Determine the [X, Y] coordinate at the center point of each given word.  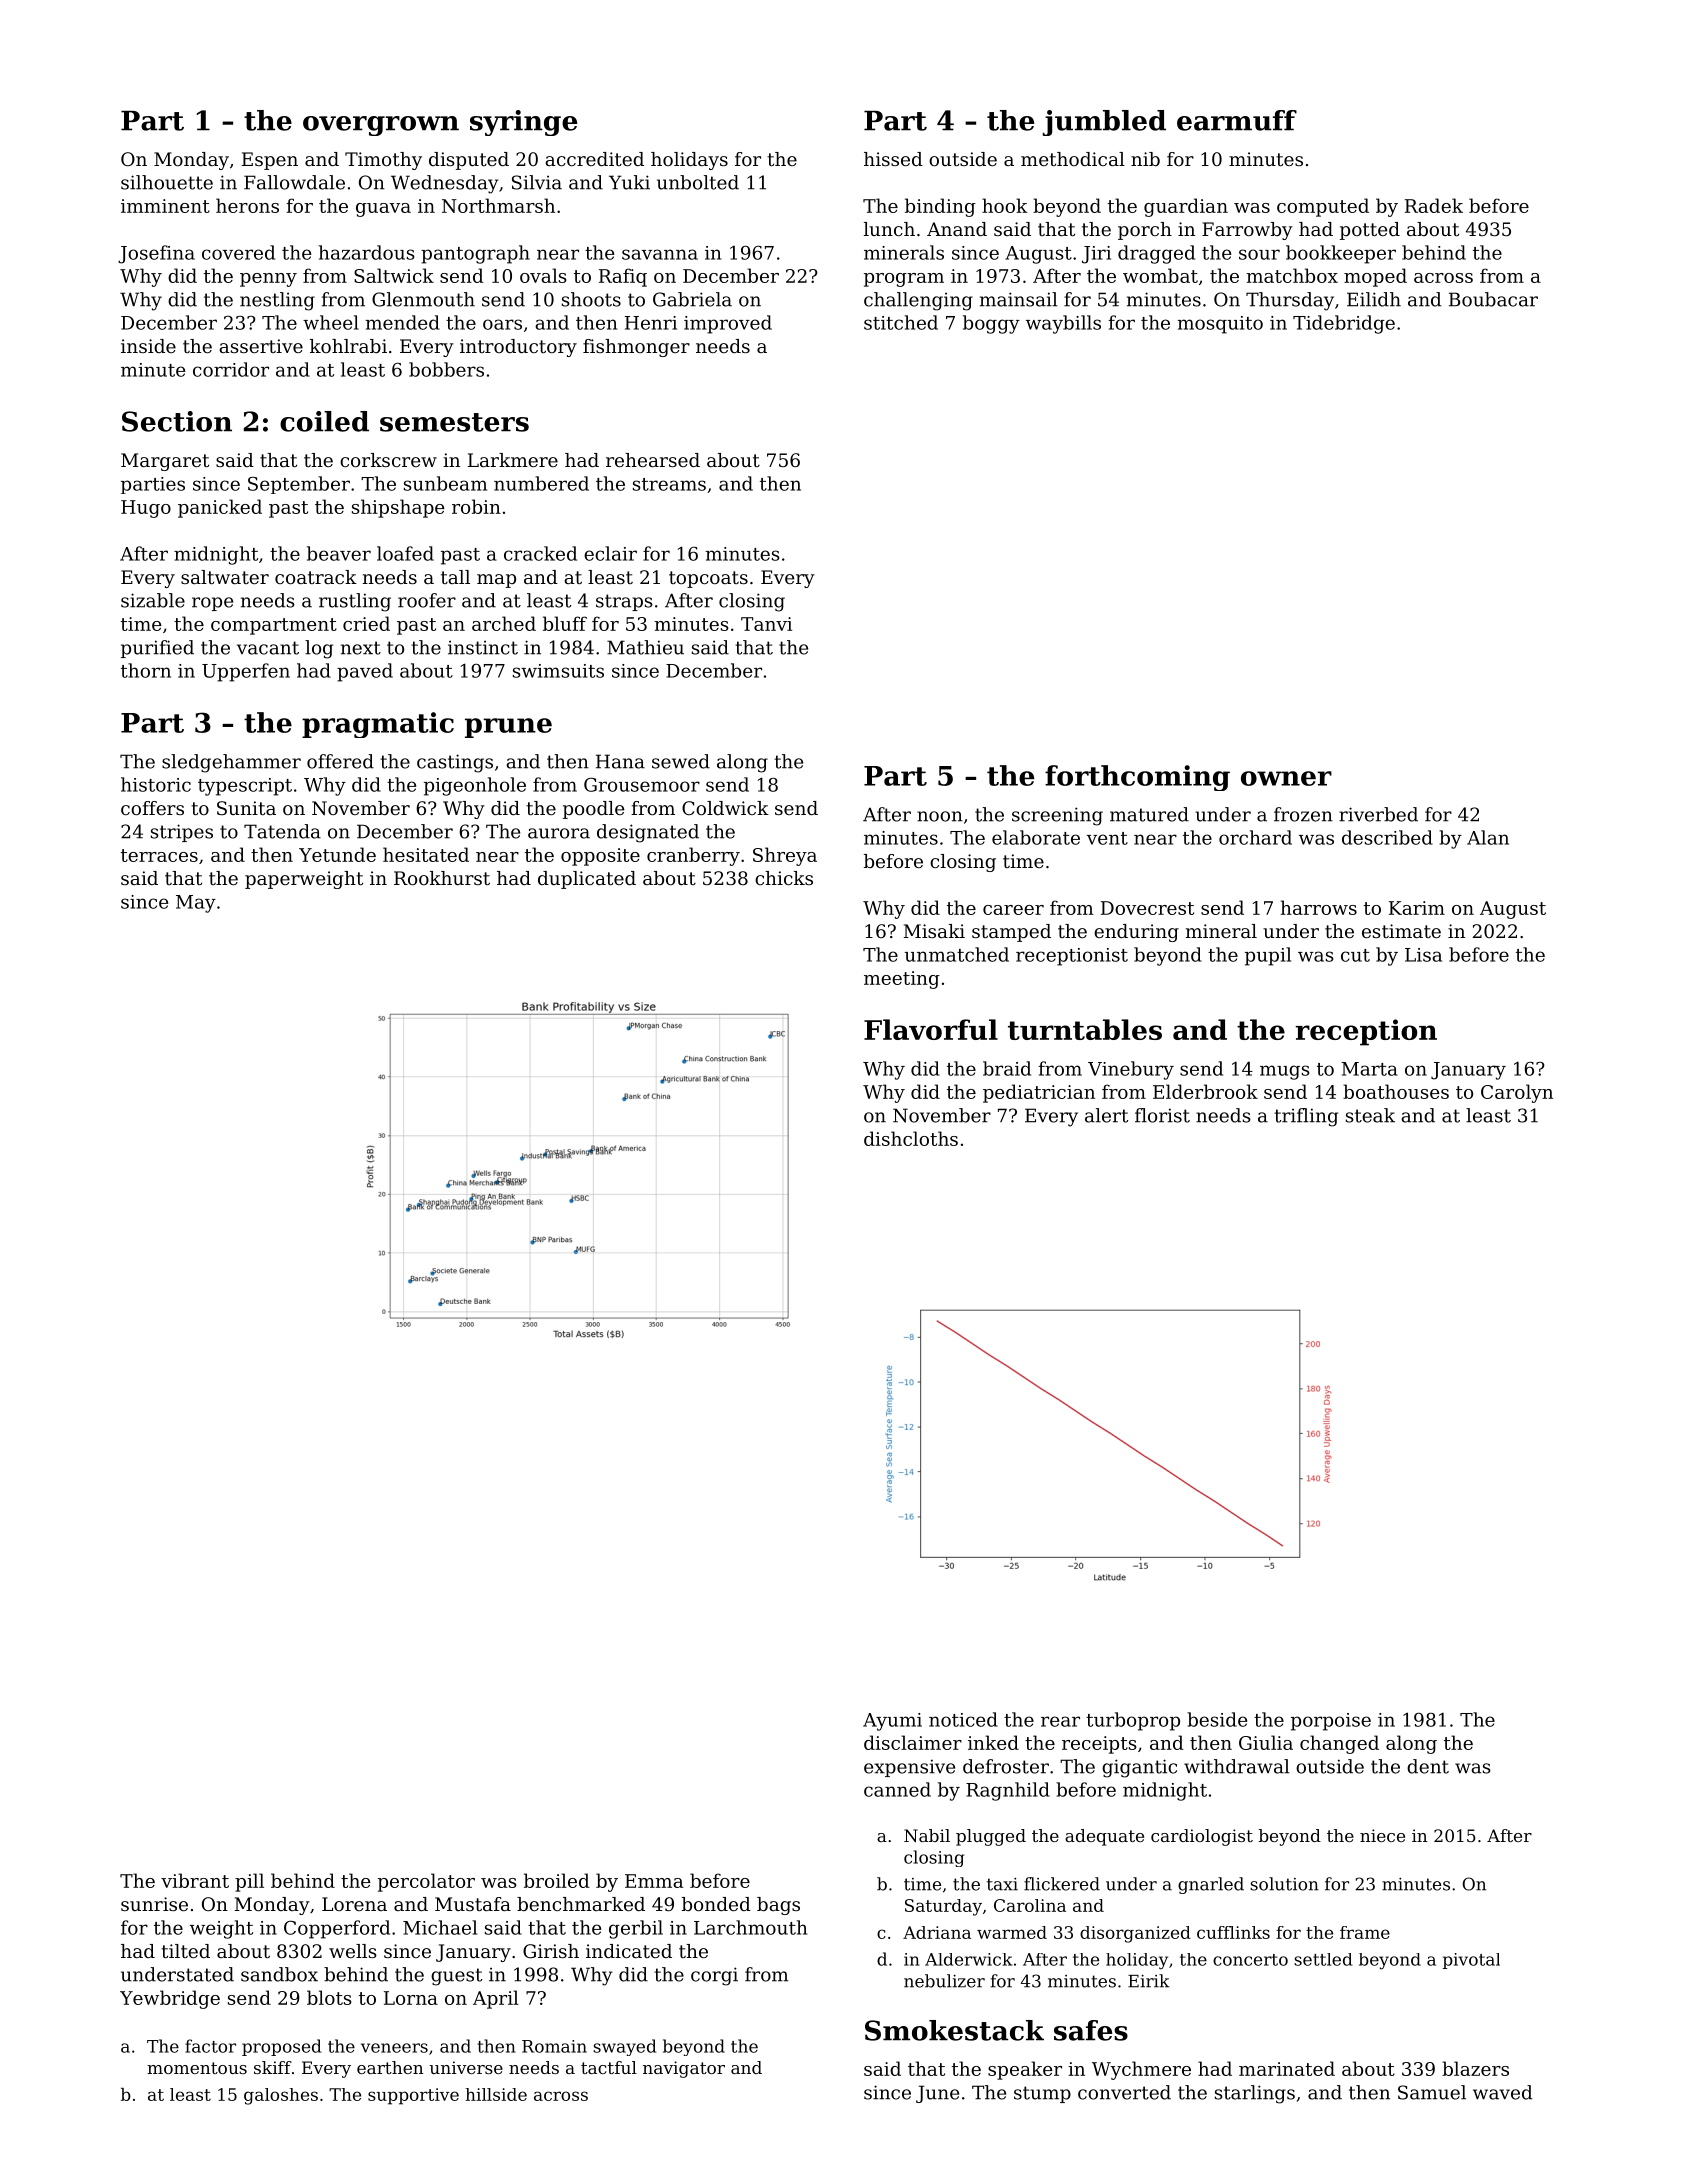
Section [177, 421]
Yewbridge [170, 1999]
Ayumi [892, 1722]
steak [1370, 1115]
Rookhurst [442, 878]
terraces [159, 855]
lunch [889, 229]
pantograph [475, 254]
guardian [1186, 207]
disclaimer [913, 1742]
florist [1162, 1115]
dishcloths [911, 1138]
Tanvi [766, 624]
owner [1286, 778]
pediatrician [1039, 1093]
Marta [1369, 1069]
